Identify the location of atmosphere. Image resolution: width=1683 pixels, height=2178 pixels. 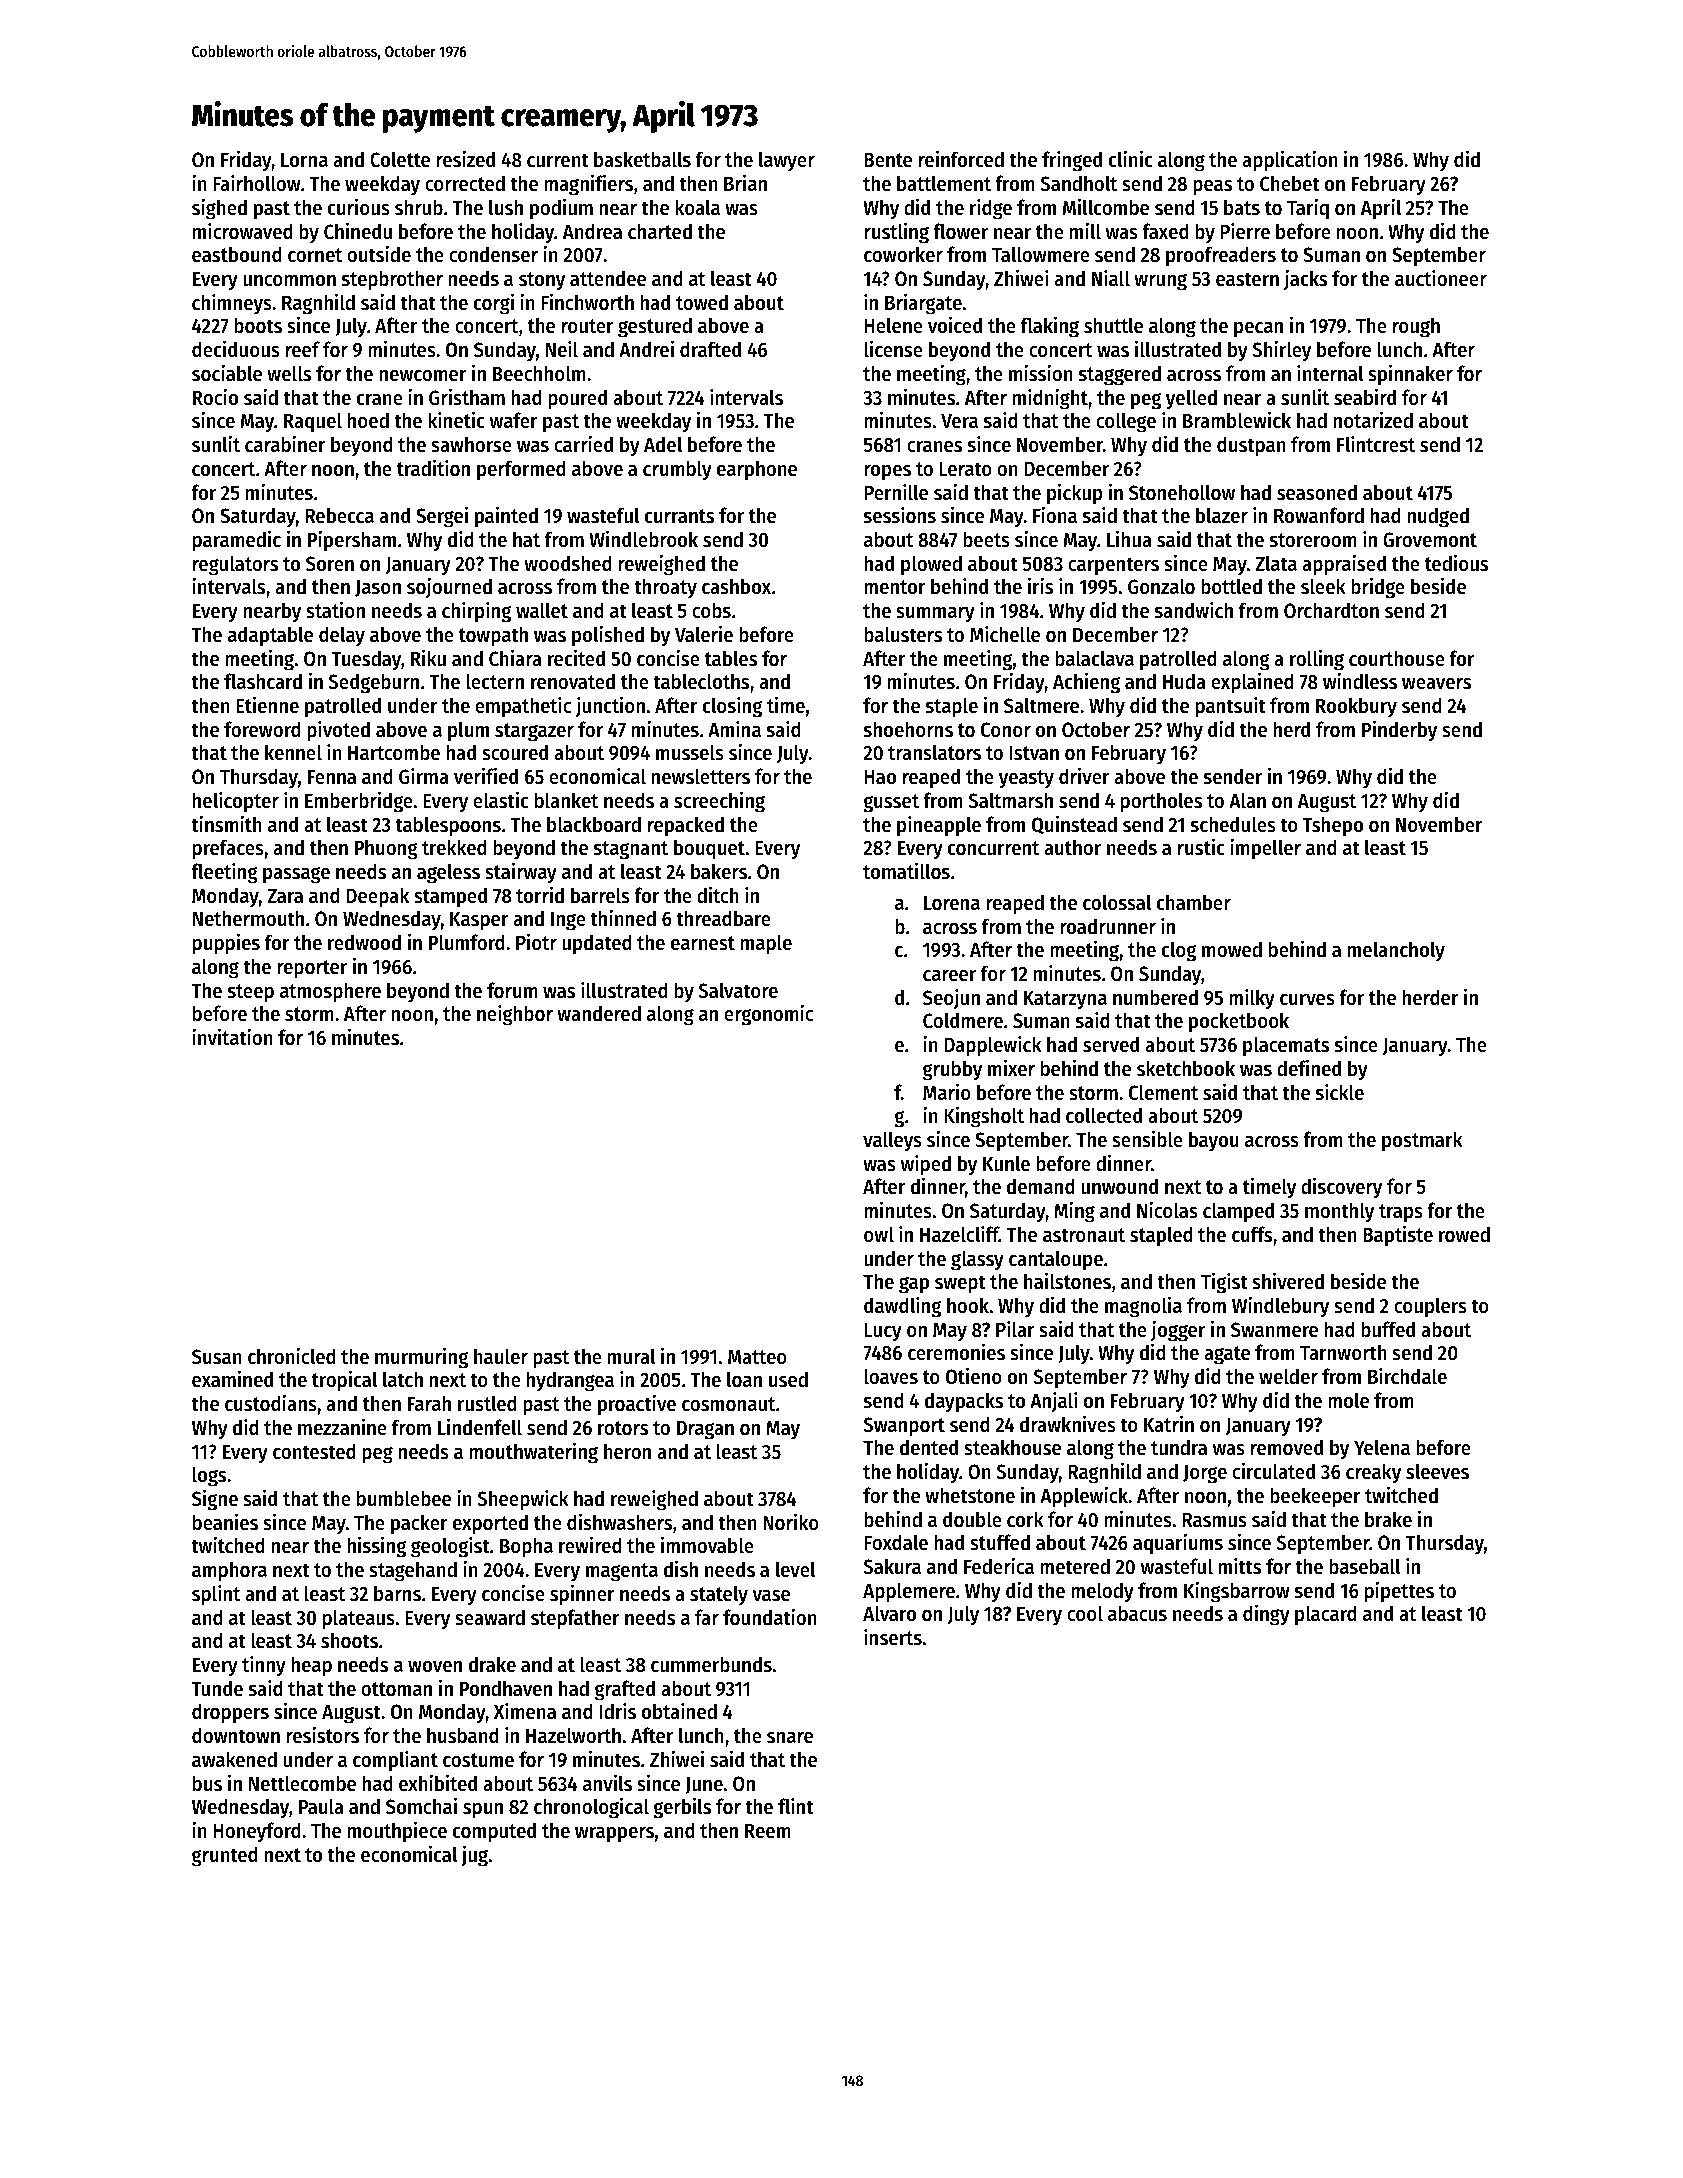
(330, 992).
